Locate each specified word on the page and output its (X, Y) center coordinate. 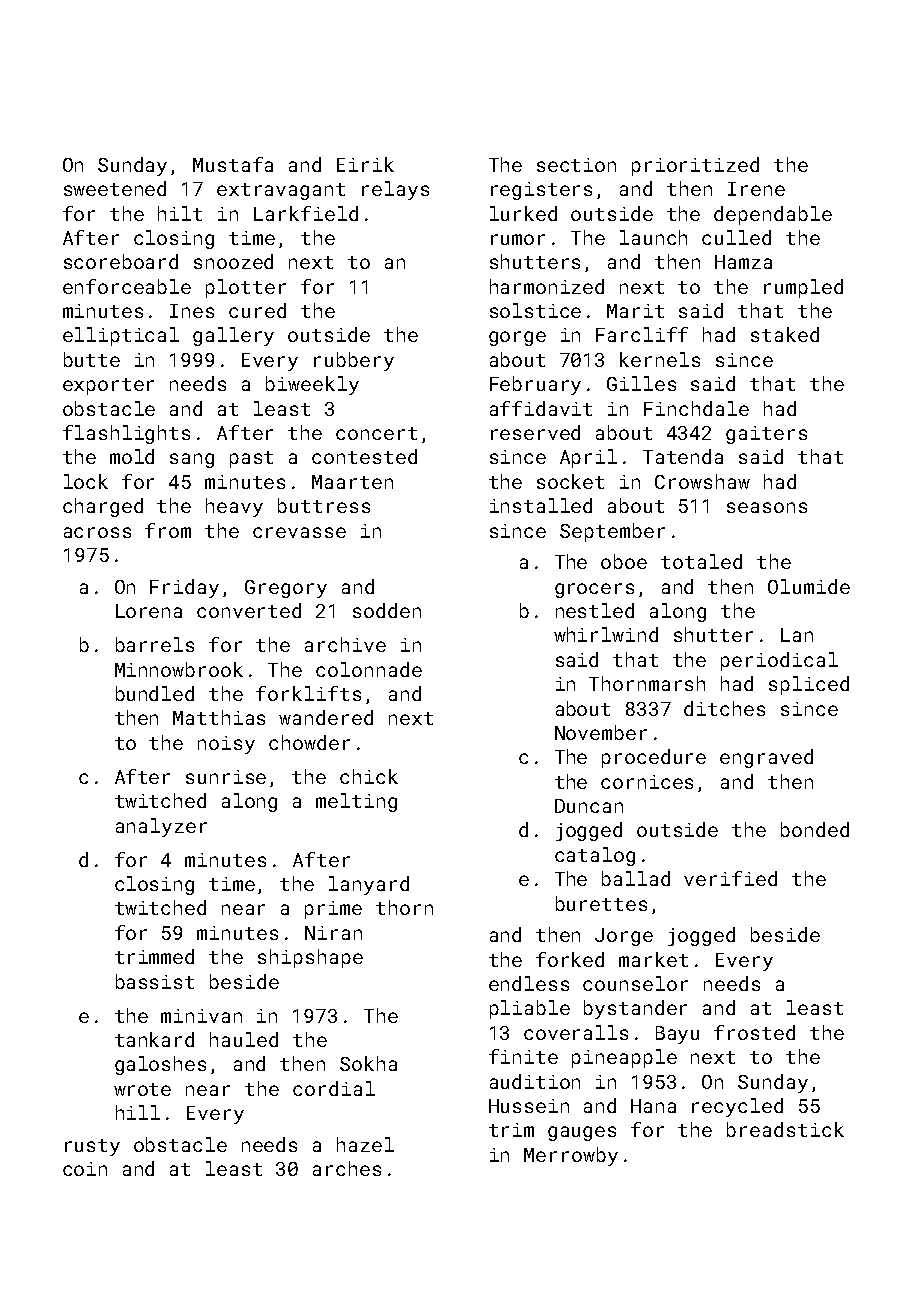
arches (347, 1168)
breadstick (785, 1129)
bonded (815, 829)
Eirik (365, 164)
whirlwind (606, 634)
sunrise (226, 777)
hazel (365, 1144)
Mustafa (233, 164)
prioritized (695, 166)
